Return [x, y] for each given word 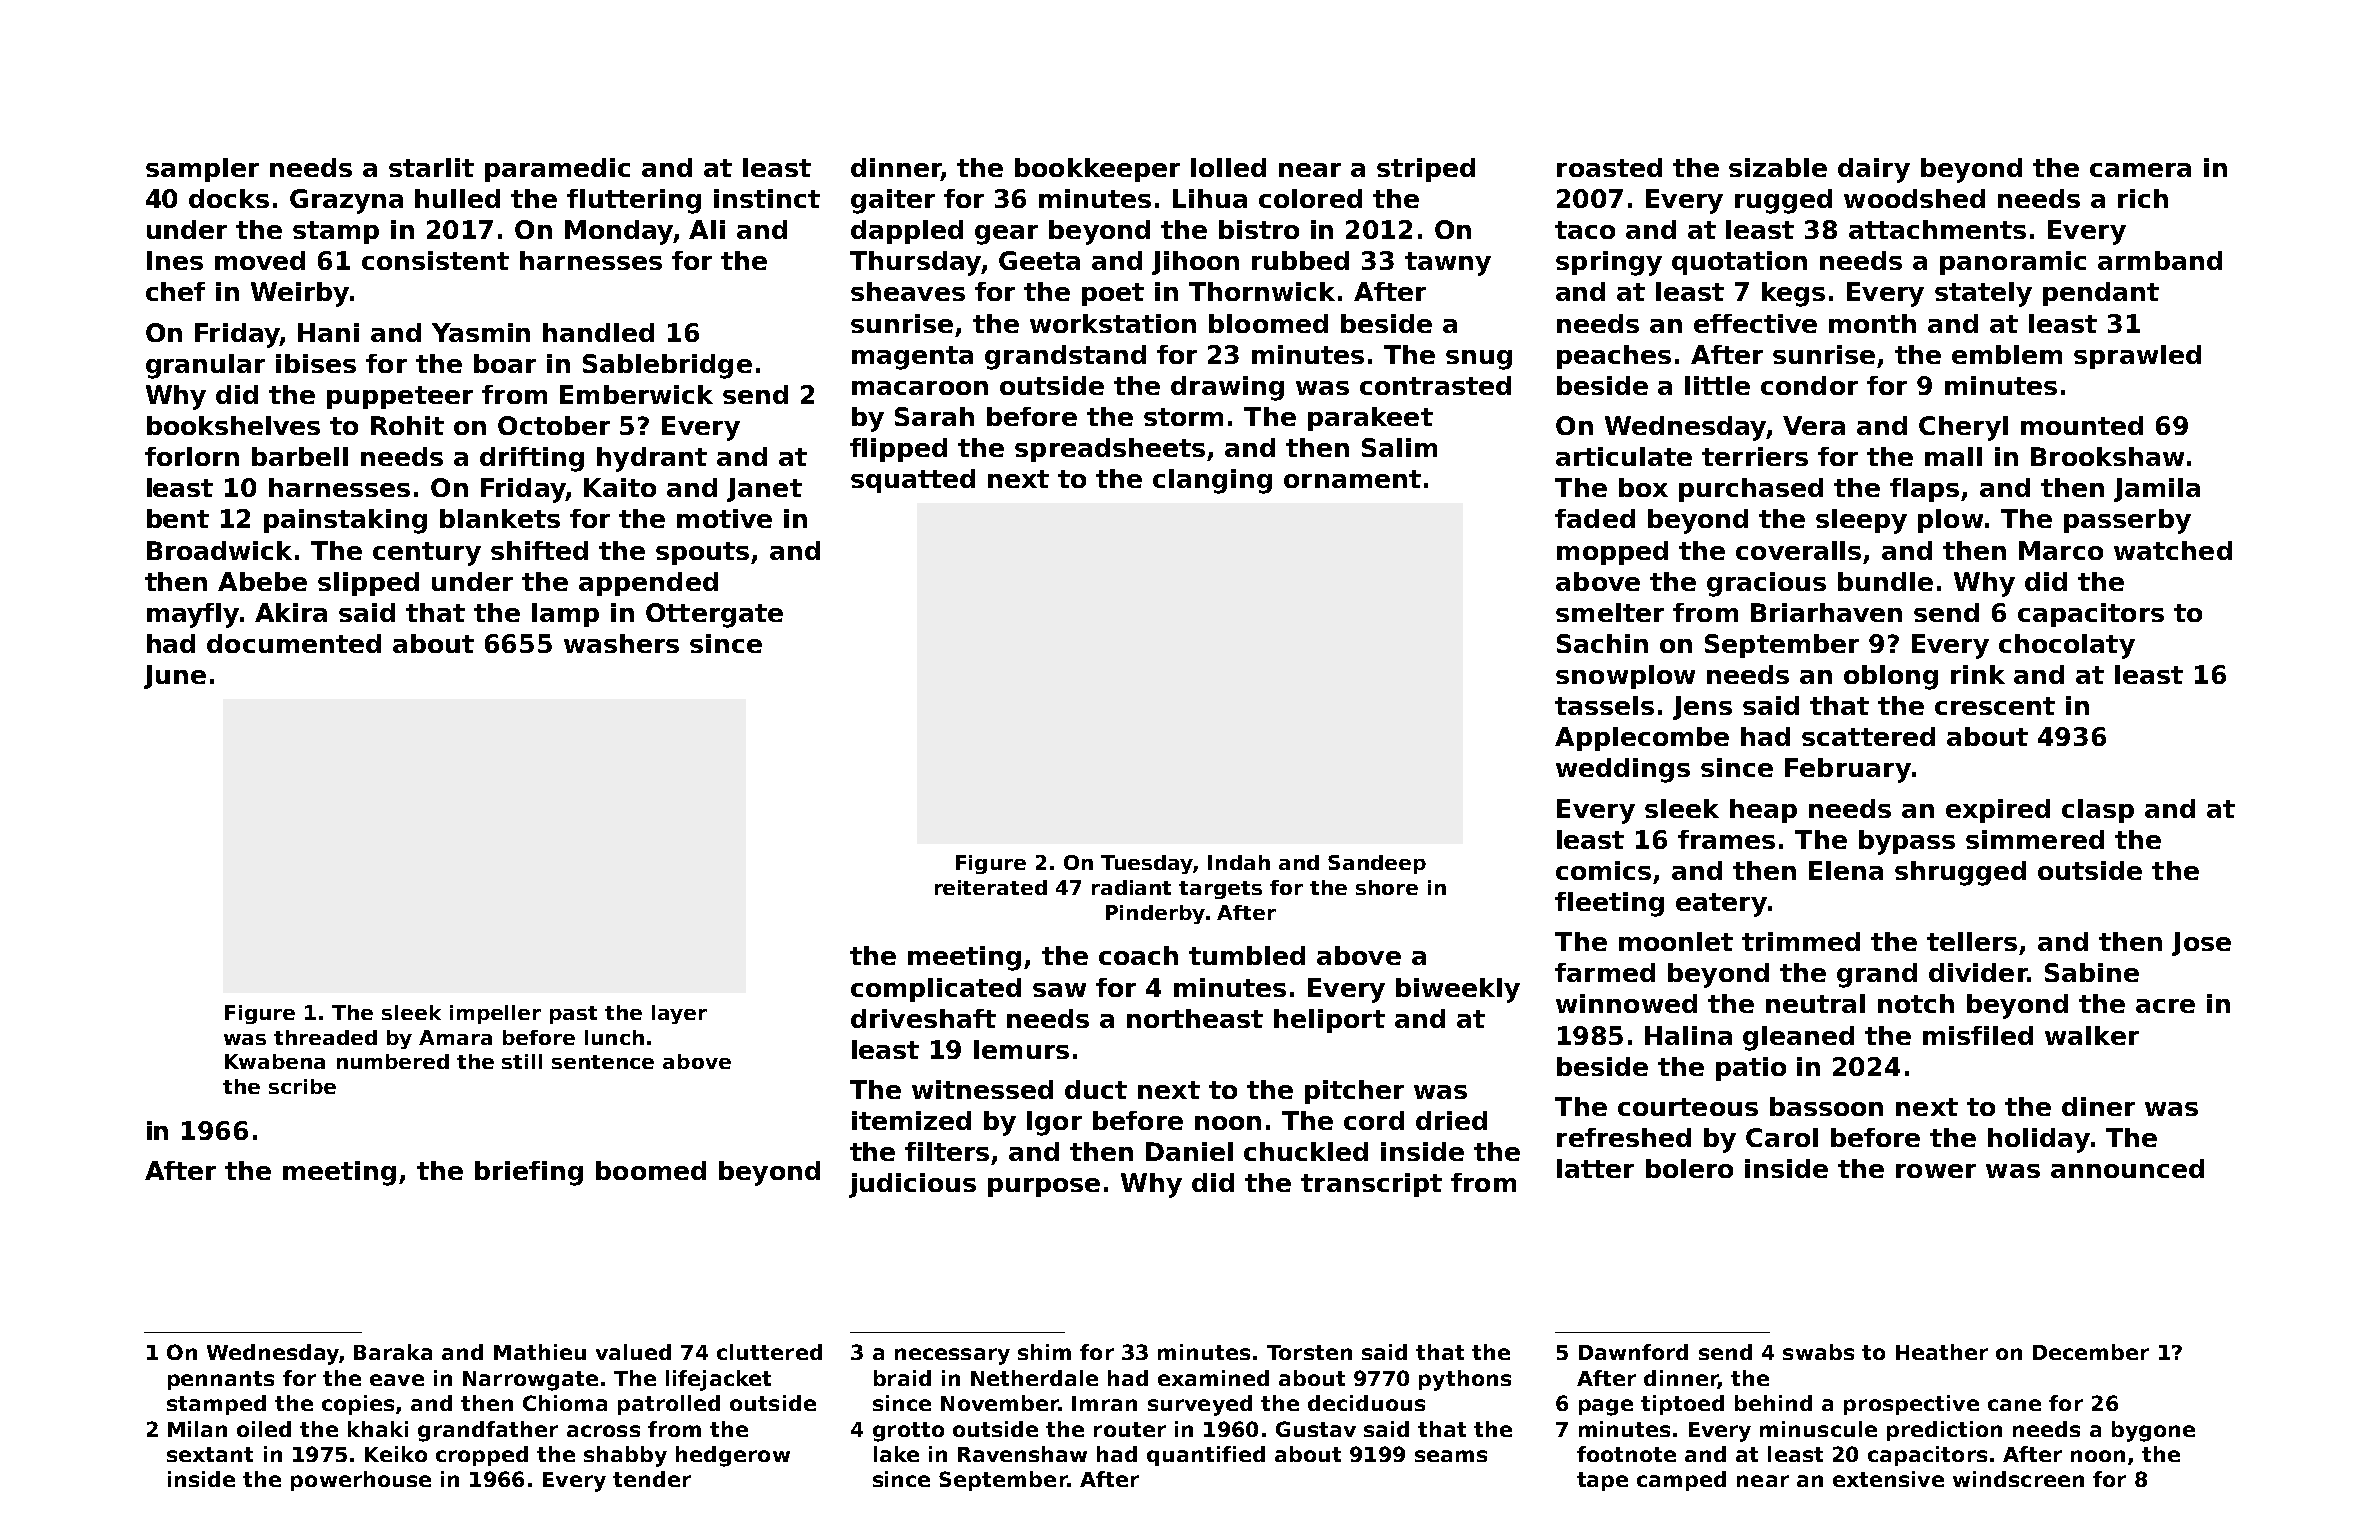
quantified [1206, 1456]
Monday [619, 232]
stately [1983, 294]
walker [2092, 1035]
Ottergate [714, 615]
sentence [603, 1062]
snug [1479, 360]
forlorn [192, 456]
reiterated [991, 887]
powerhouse [361, 1481]
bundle [1885, 581]
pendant [2101, 294]
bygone [2153, 1431]
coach [1138, 955]
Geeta [1039, 260]
